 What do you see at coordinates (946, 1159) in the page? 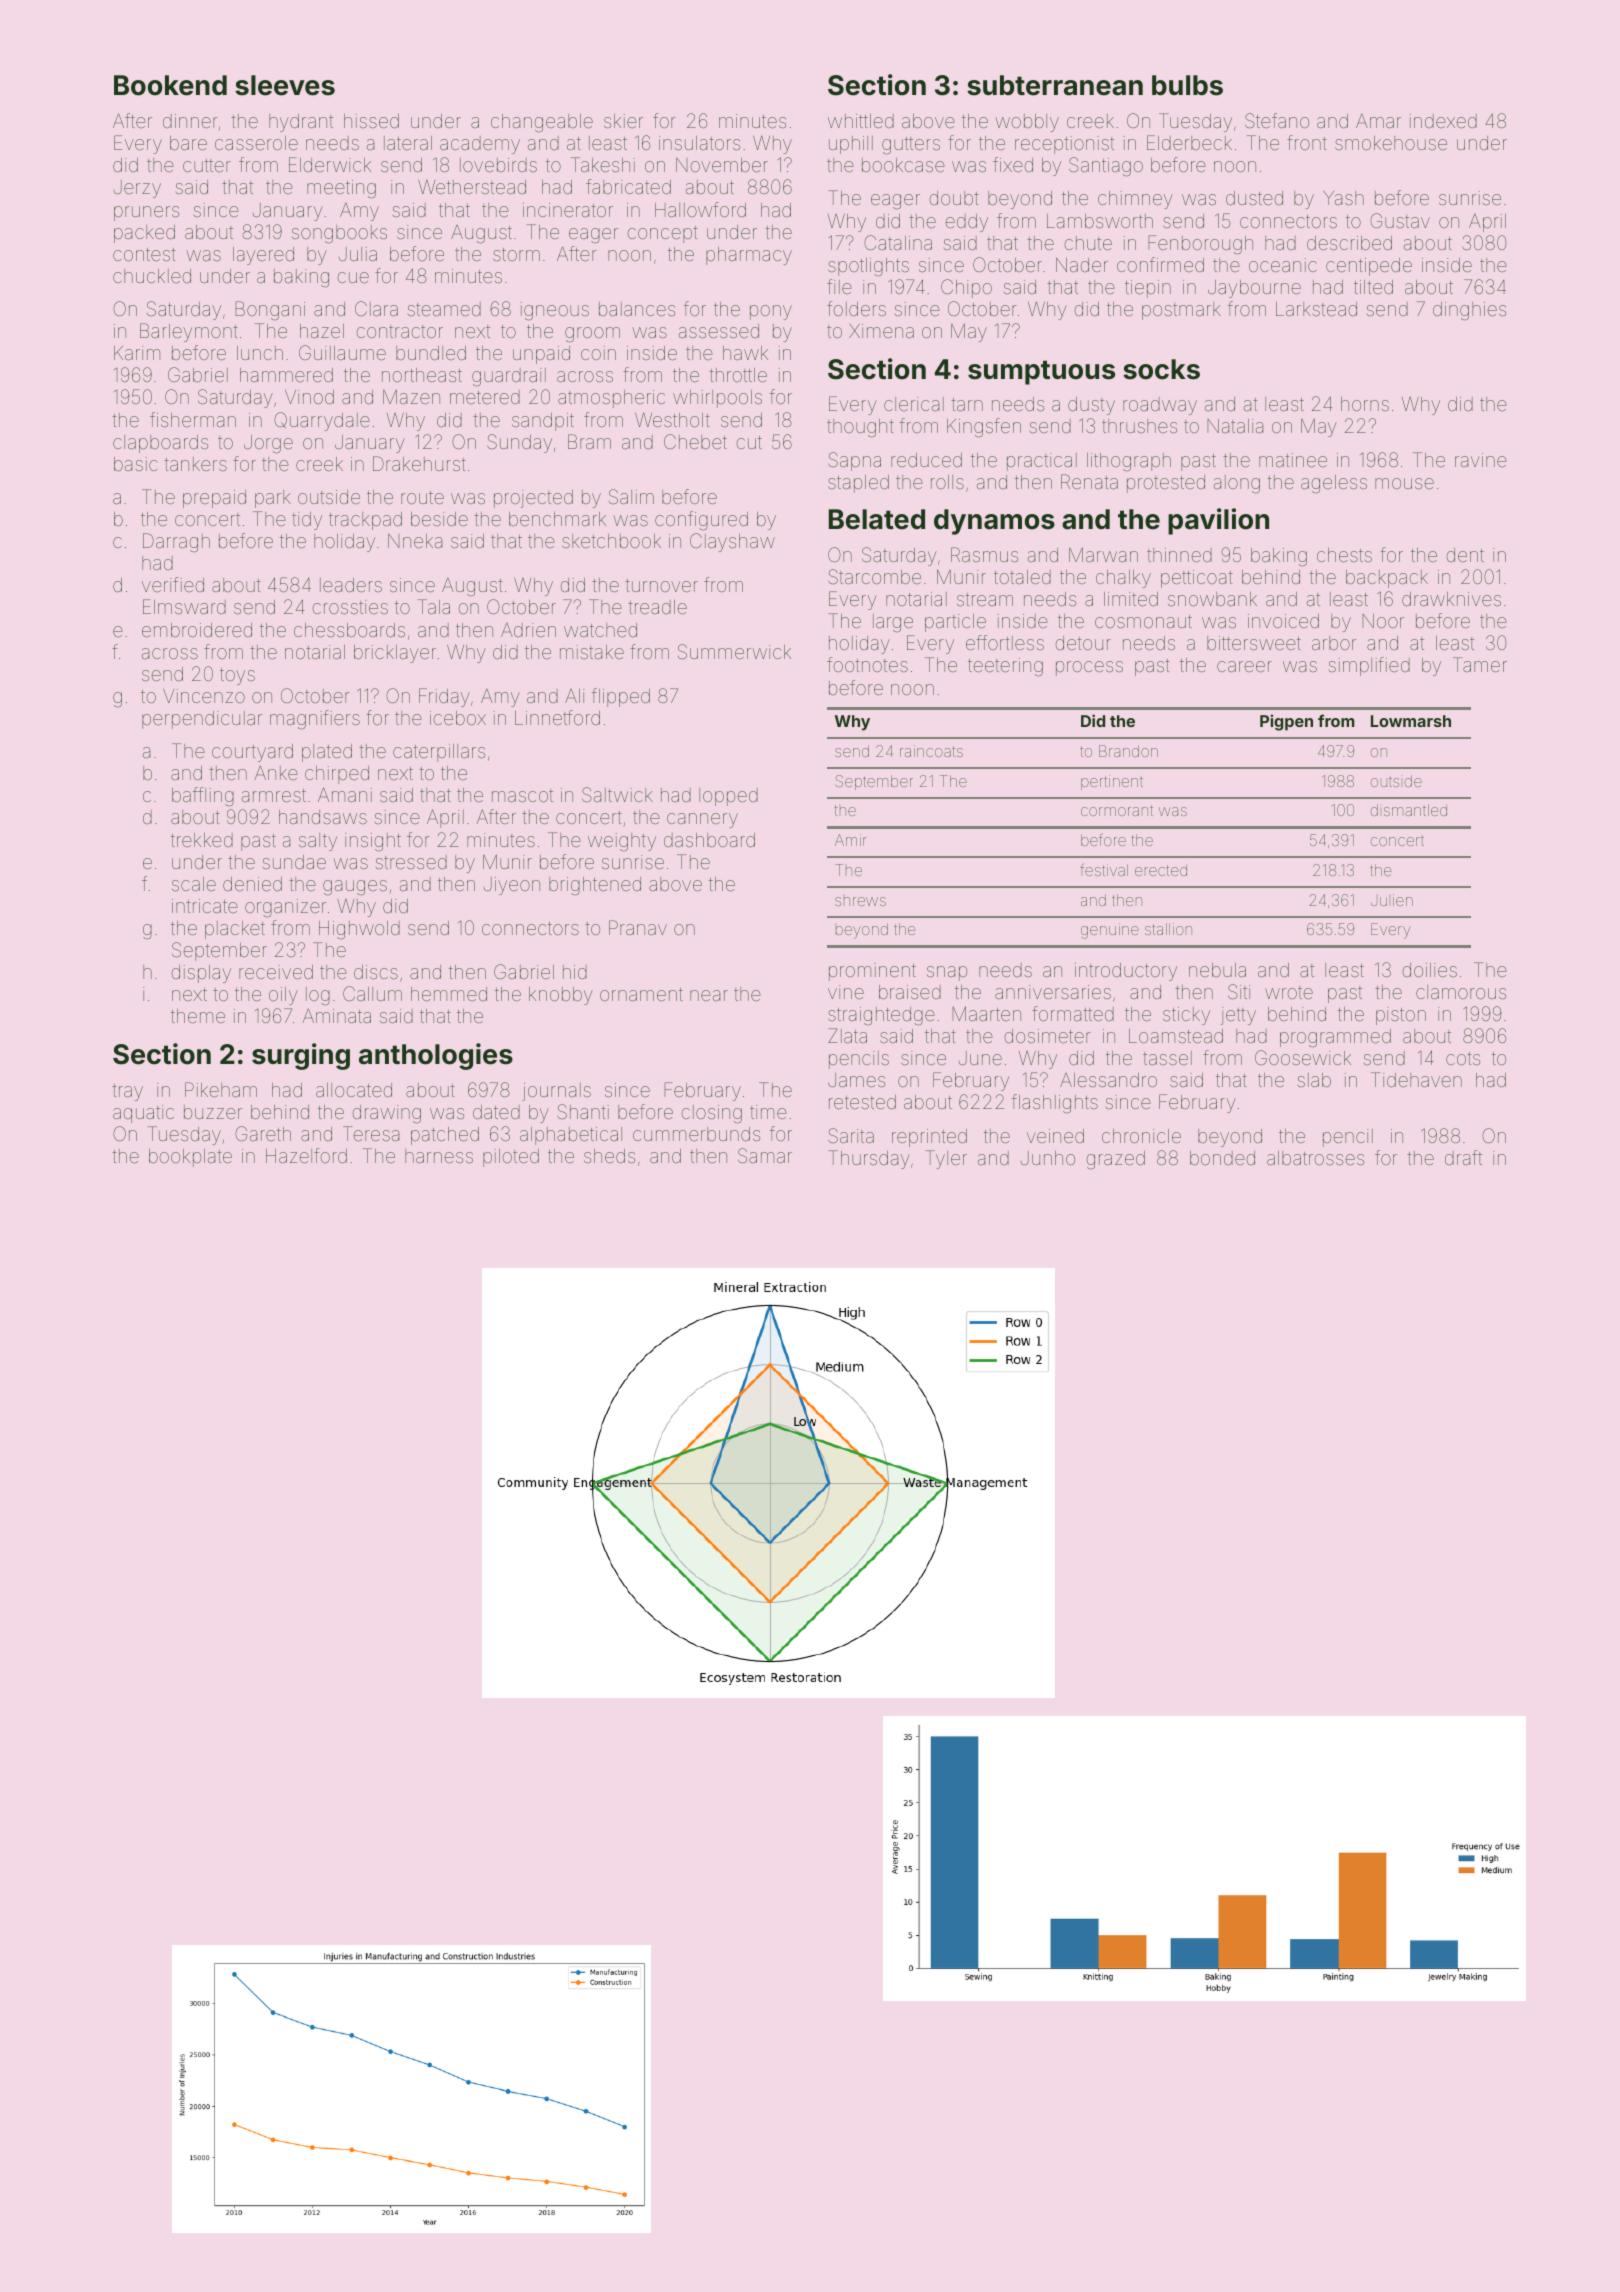
I see `Tyler` at bounding box center [946, 1159].
